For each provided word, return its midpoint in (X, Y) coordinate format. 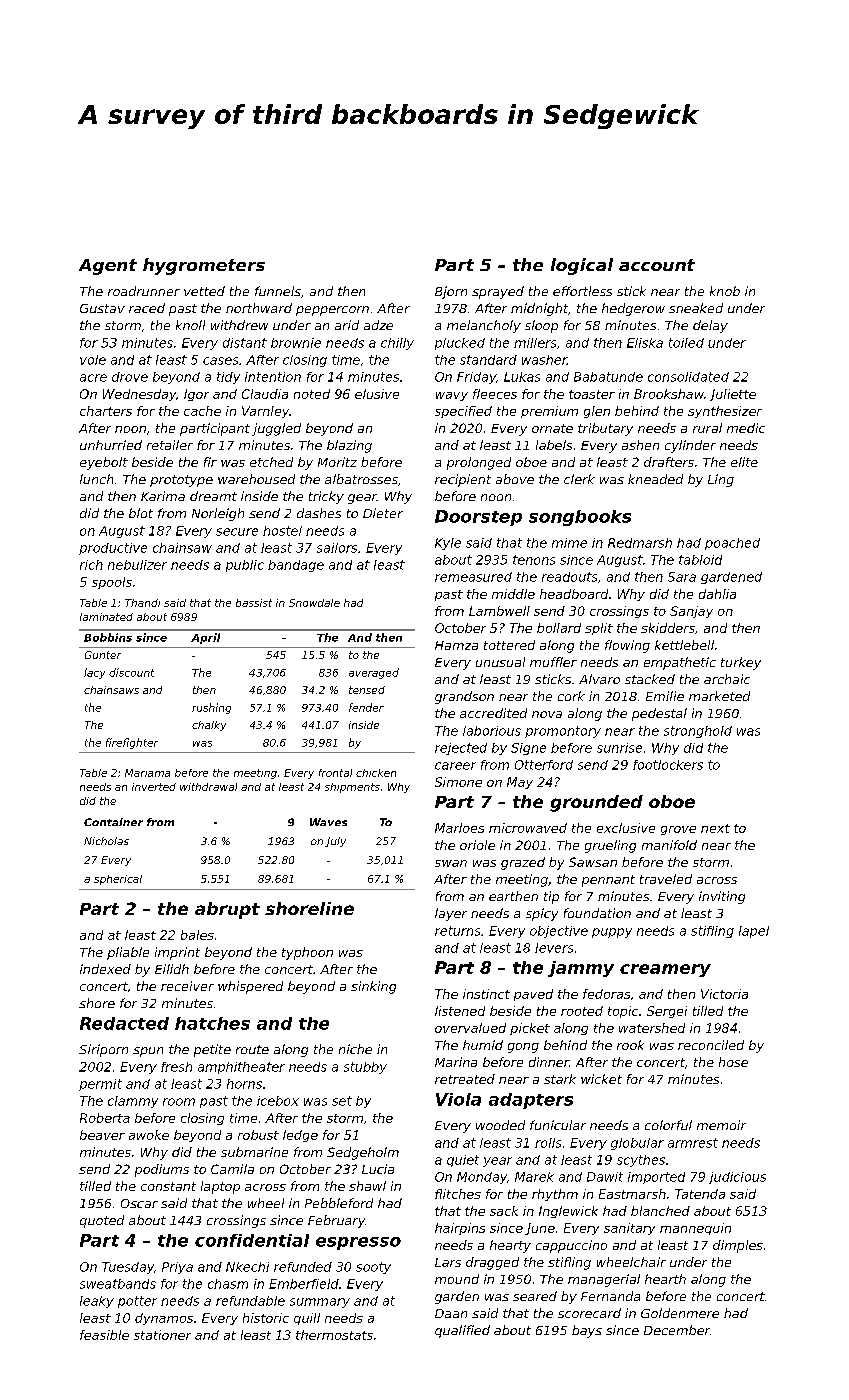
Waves (328, 822)
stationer (162, 1335)
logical (582, 266)
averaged (374, 673)
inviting (722, 897)
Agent (108, 267)
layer (451, 914)
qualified (462, 1331)
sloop (541, 326)
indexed (105, 969)
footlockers (668, 765)
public (245, 566)
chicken (376, 773)
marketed (719, 696)
